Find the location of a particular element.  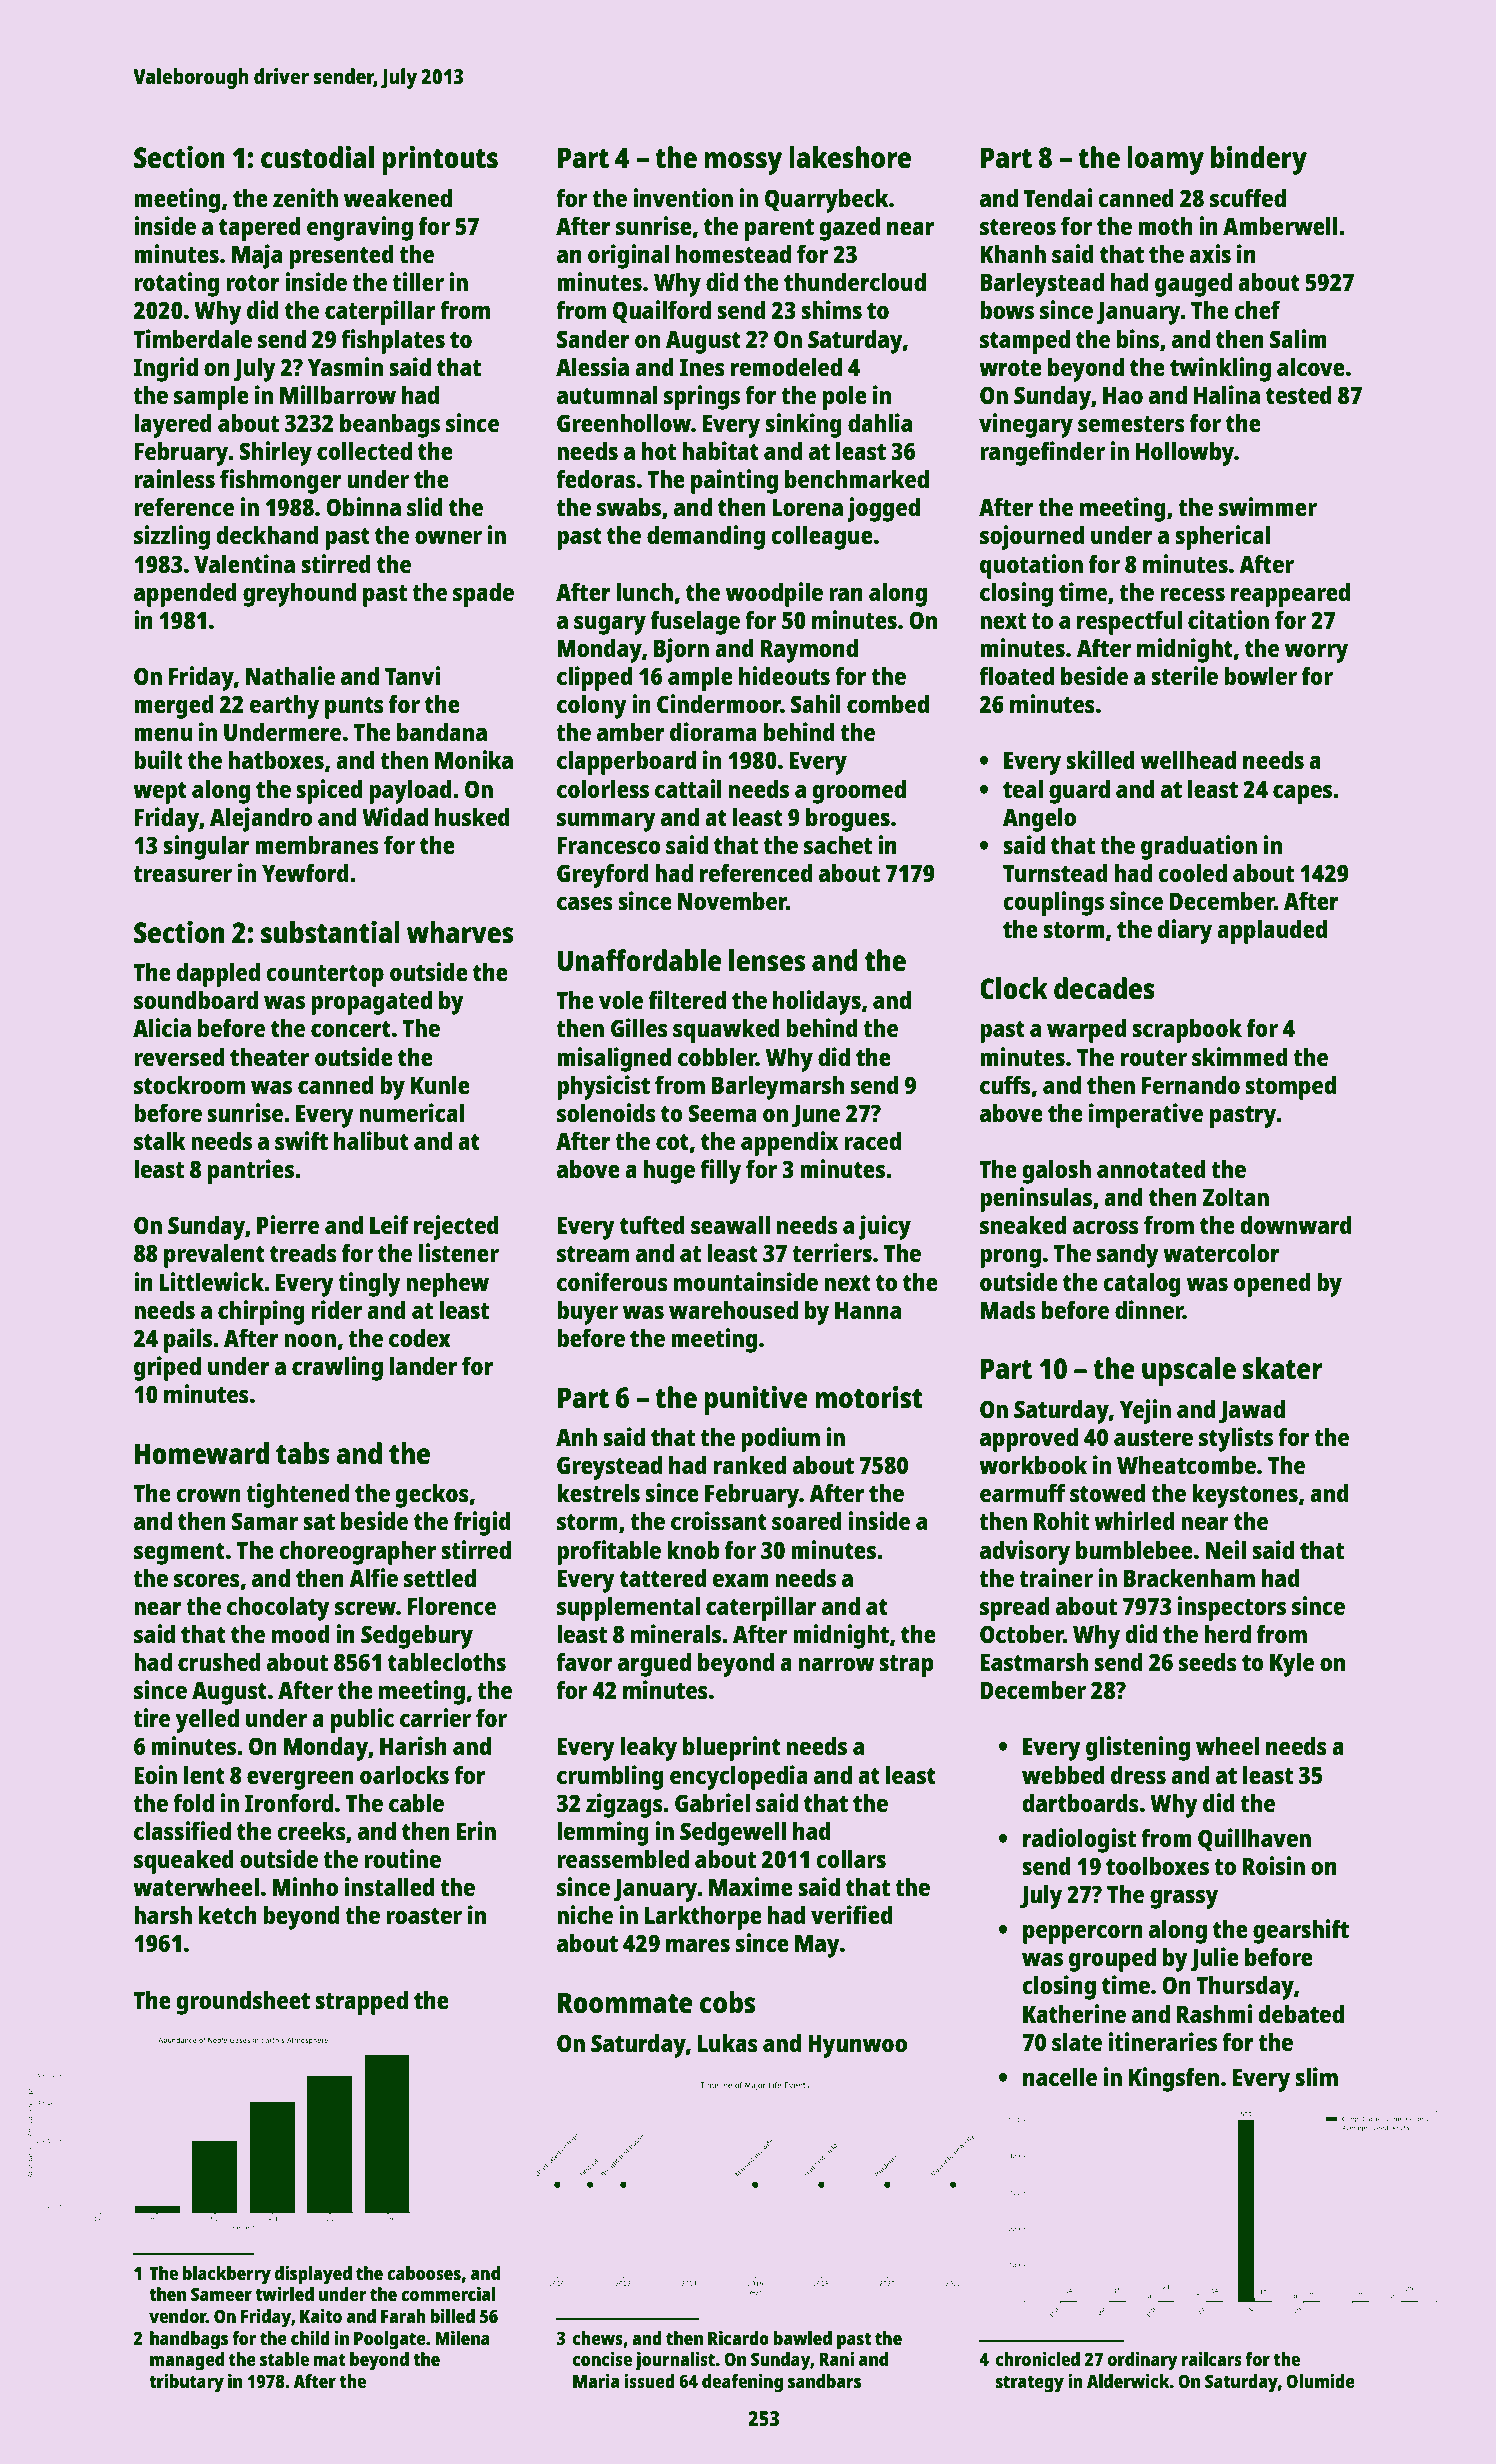

Samar is located at coordinates (265, 1521).
